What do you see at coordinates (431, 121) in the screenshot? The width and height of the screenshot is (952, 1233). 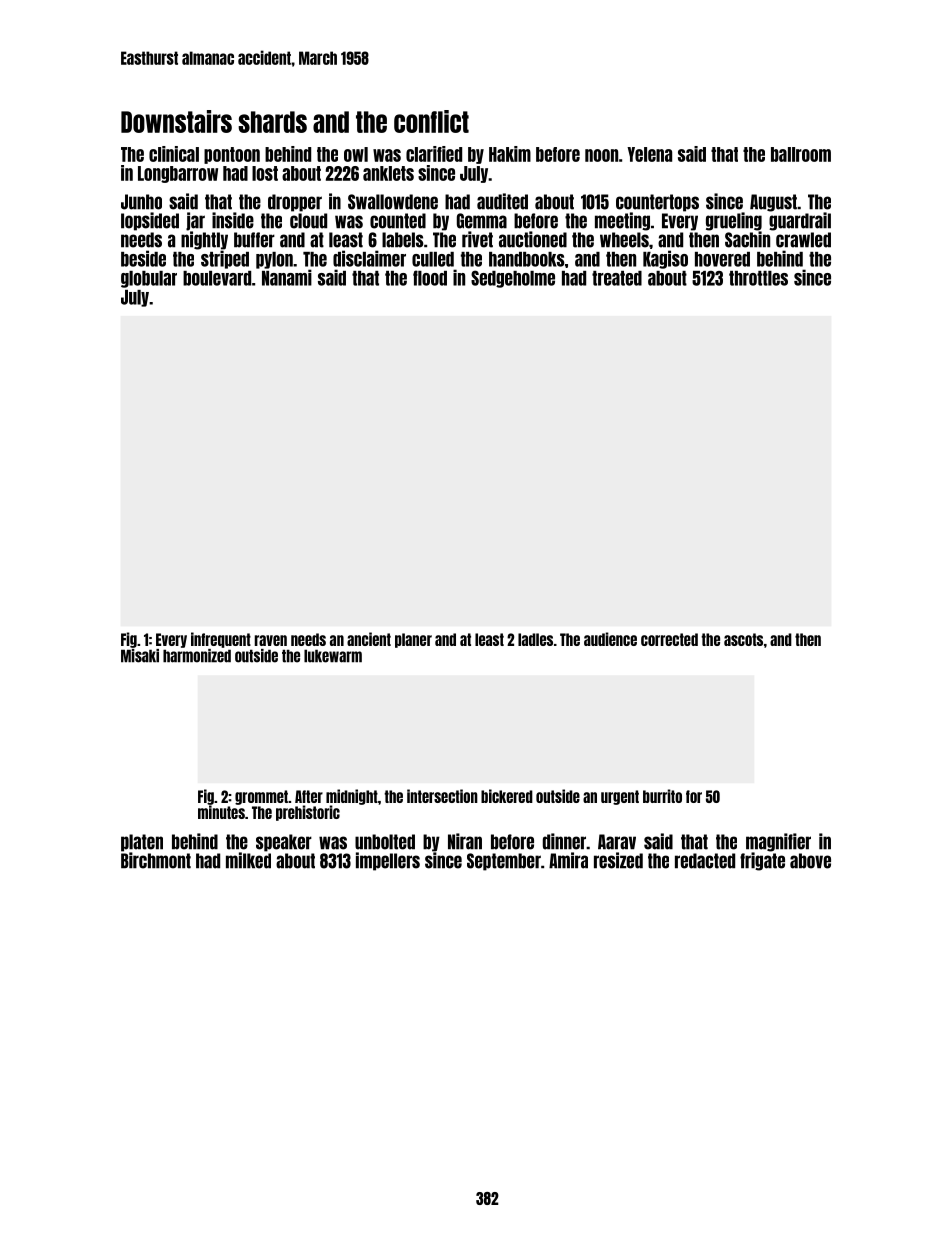 I see `conflict` at bounding box center [431, 121].
